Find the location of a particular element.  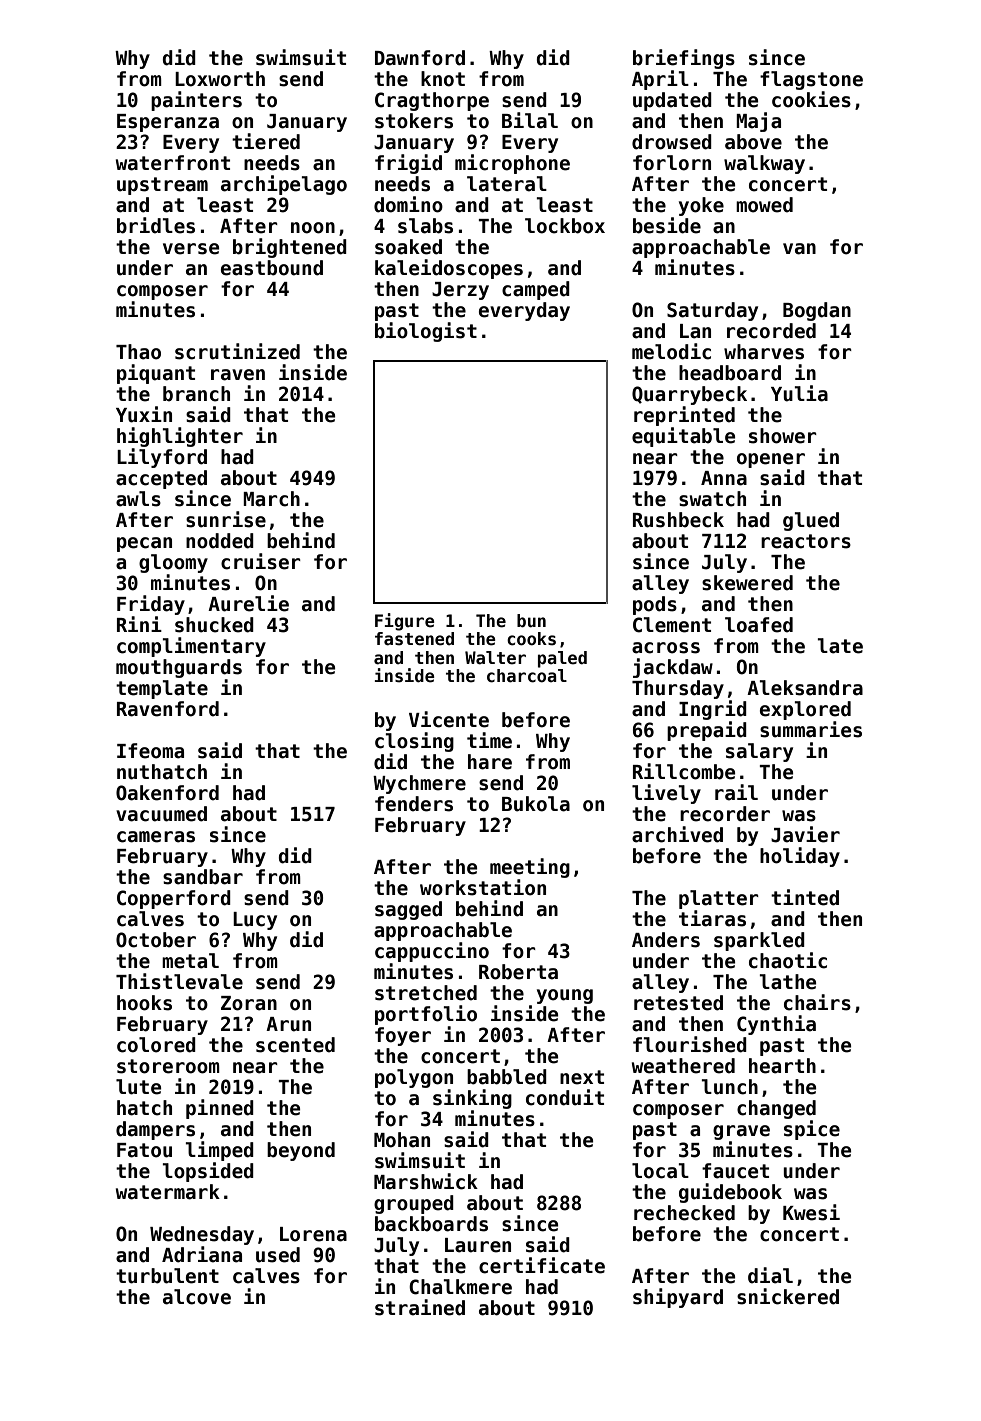

Figure is located at coordinates (405, 622).
